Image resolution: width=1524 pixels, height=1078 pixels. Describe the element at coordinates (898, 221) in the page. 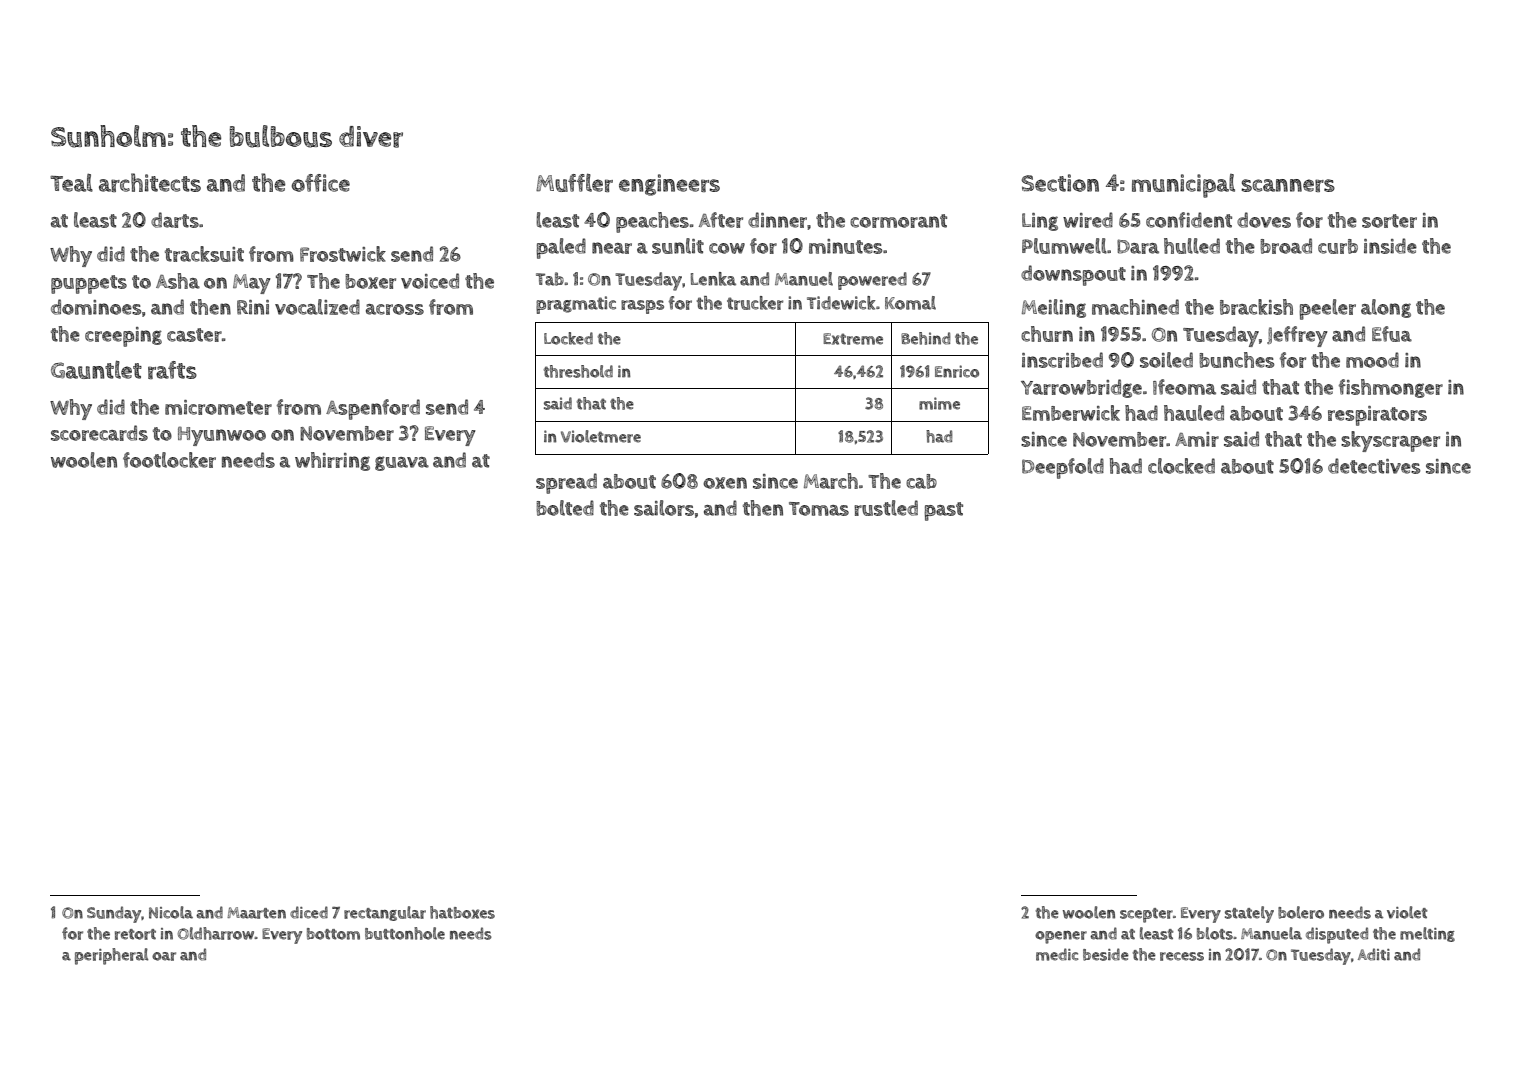

I see `cormorant` at that location.
